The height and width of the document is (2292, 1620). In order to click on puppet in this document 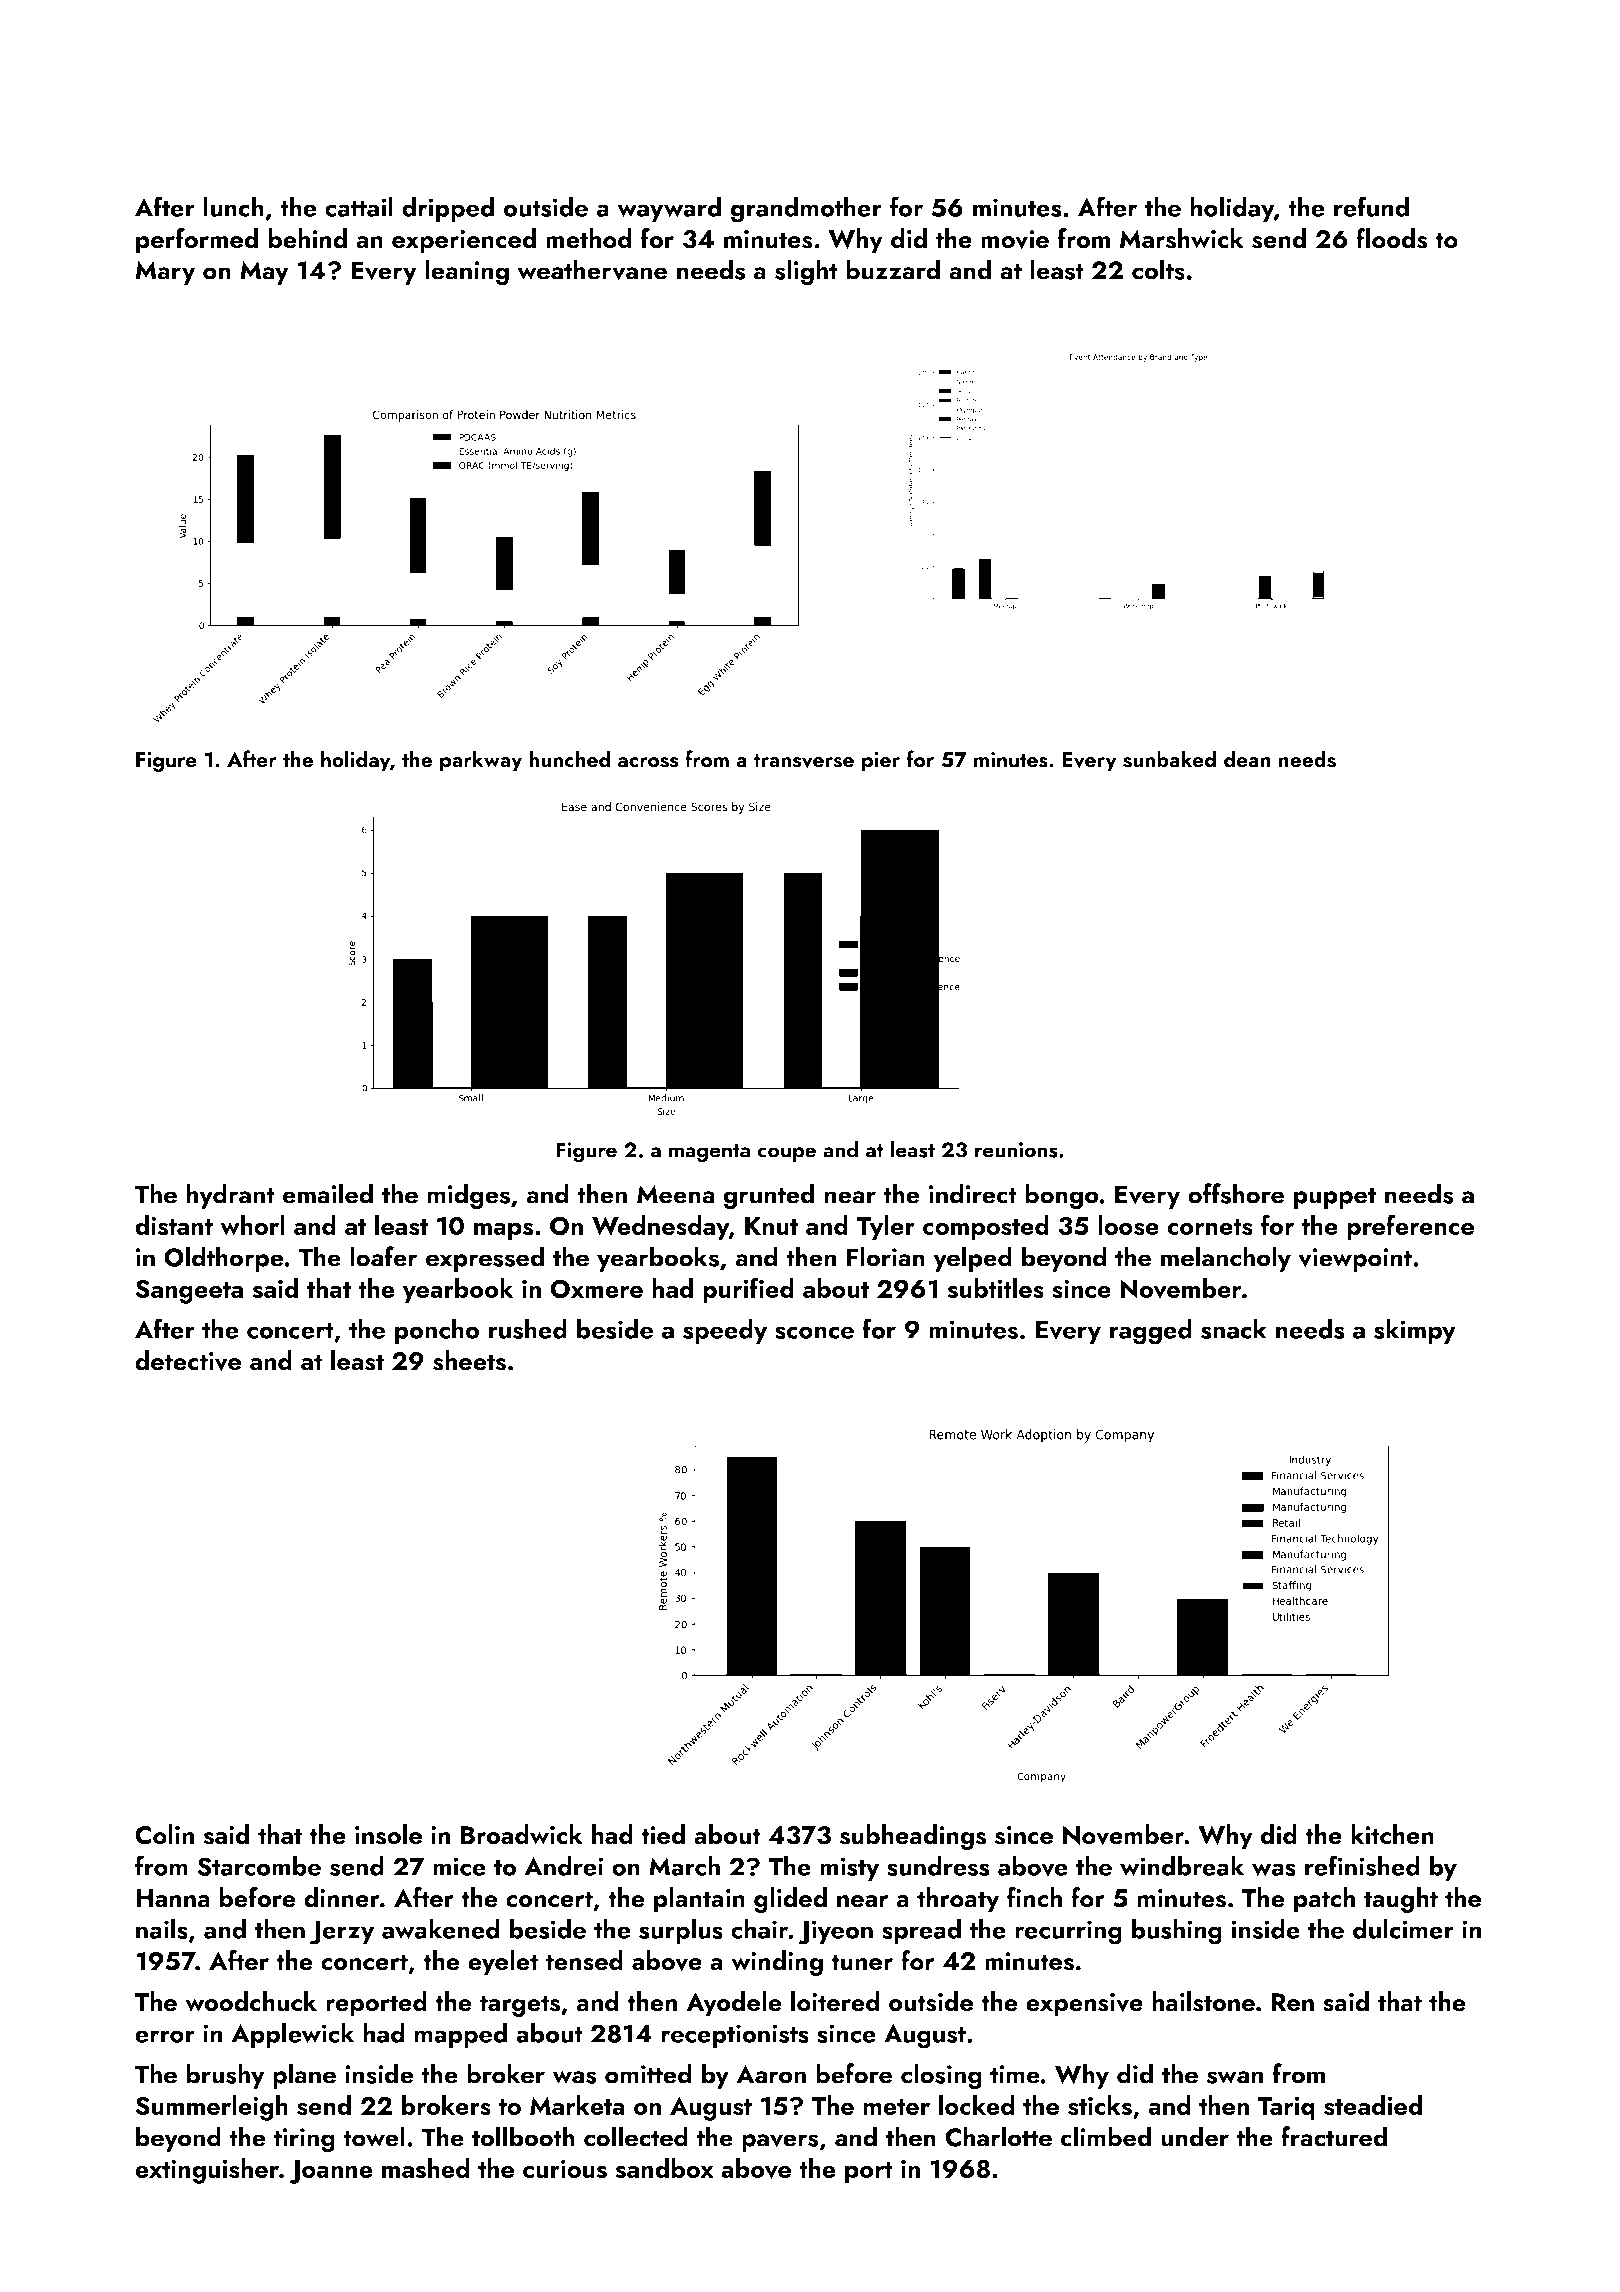, I will do `click(1335, 1198)`.
